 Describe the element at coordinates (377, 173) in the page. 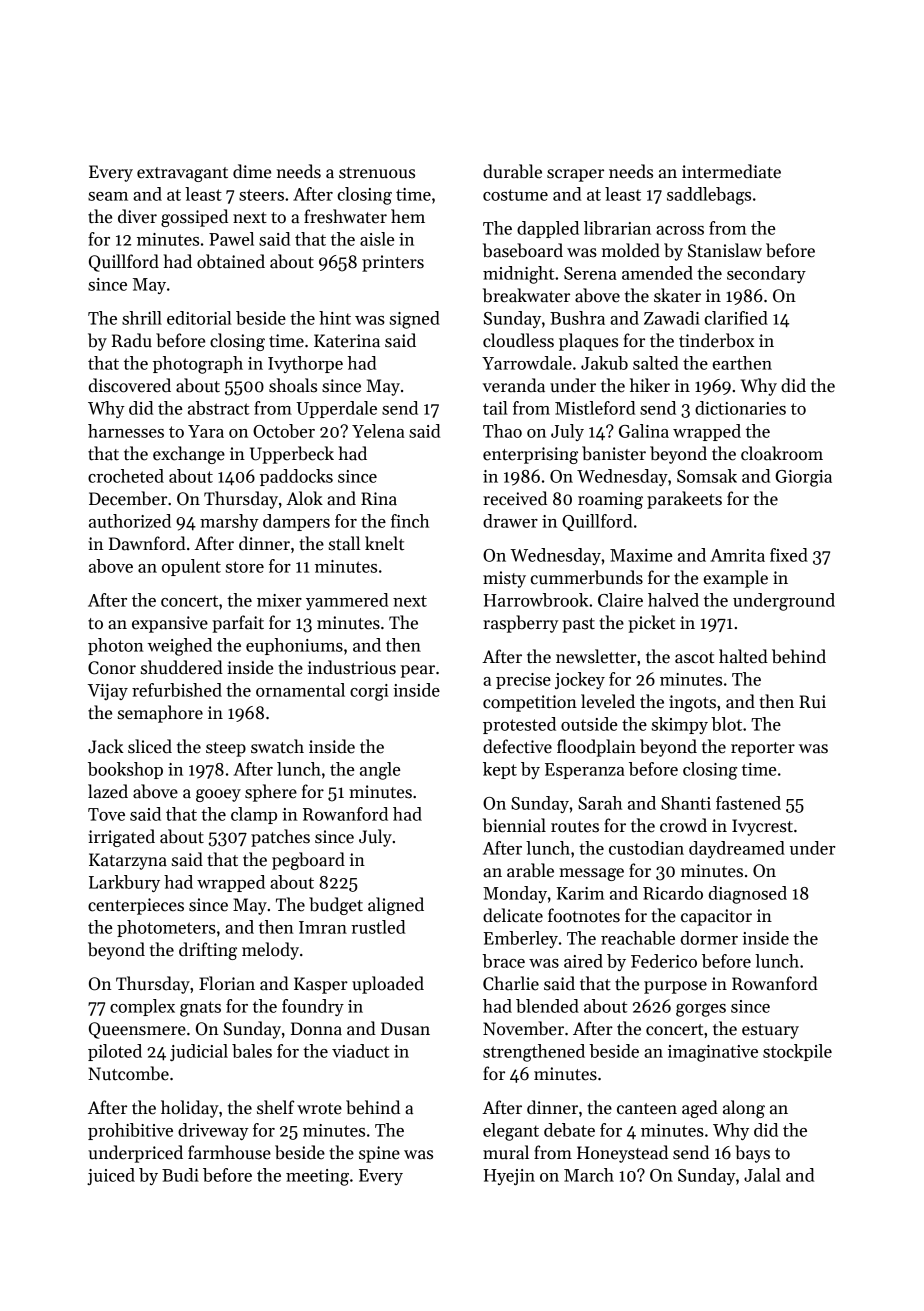

I see `strenuous` at that location.
